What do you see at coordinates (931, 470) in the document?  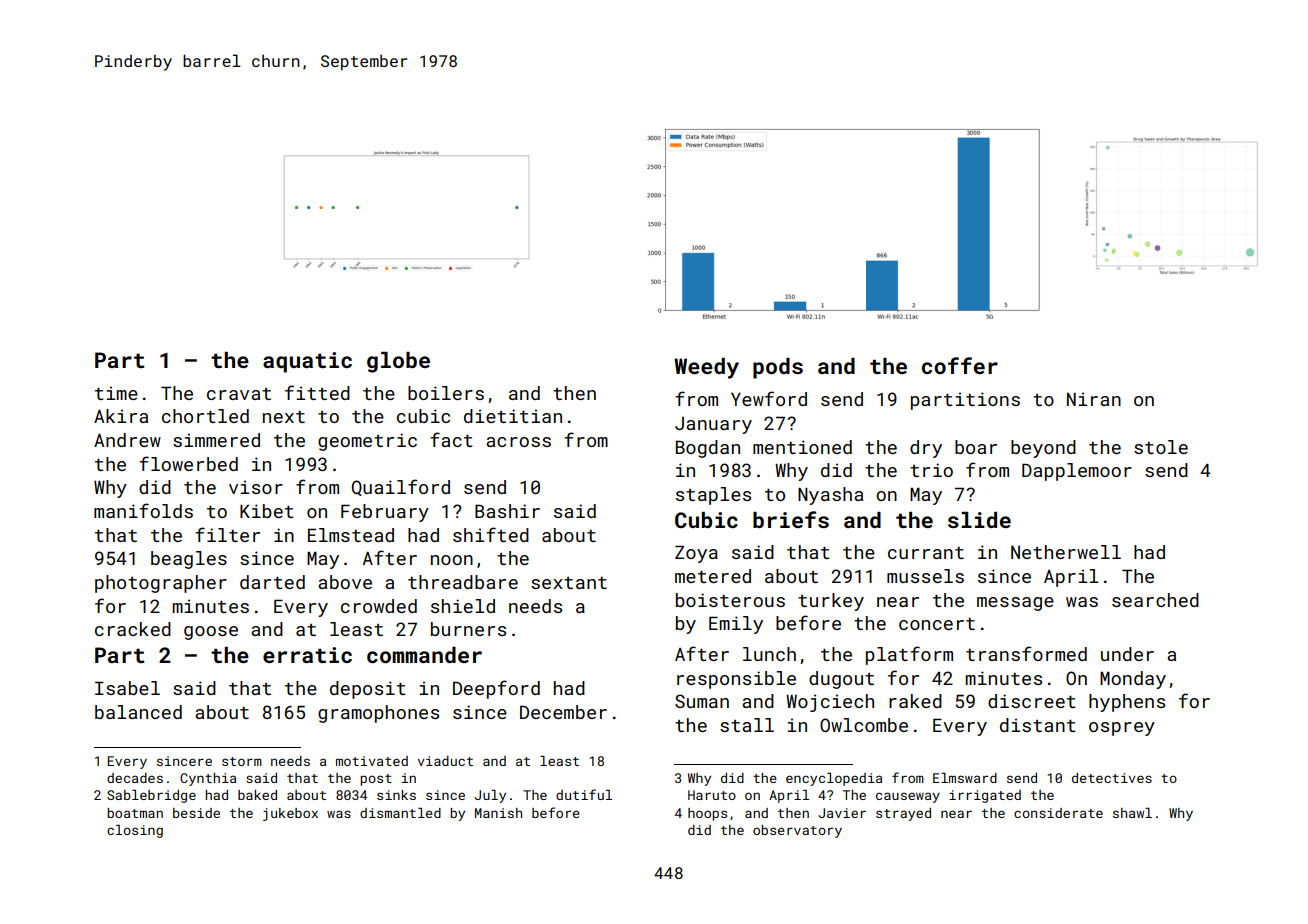 I see `trio` at bounding box center [931, 470].
